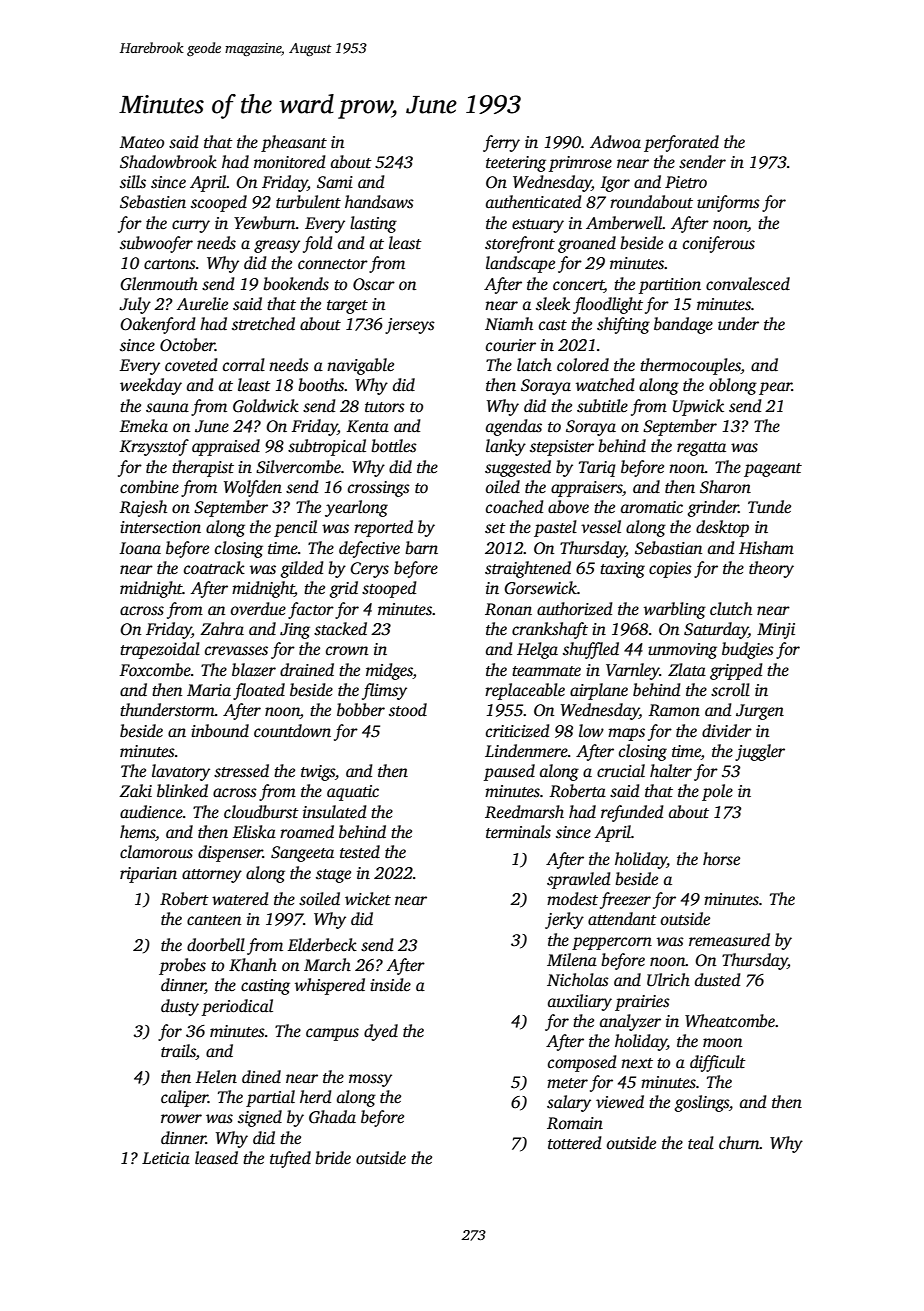 The width and height of the page is (924, 1311). I want to click on handsaws, so click(379, 202).
